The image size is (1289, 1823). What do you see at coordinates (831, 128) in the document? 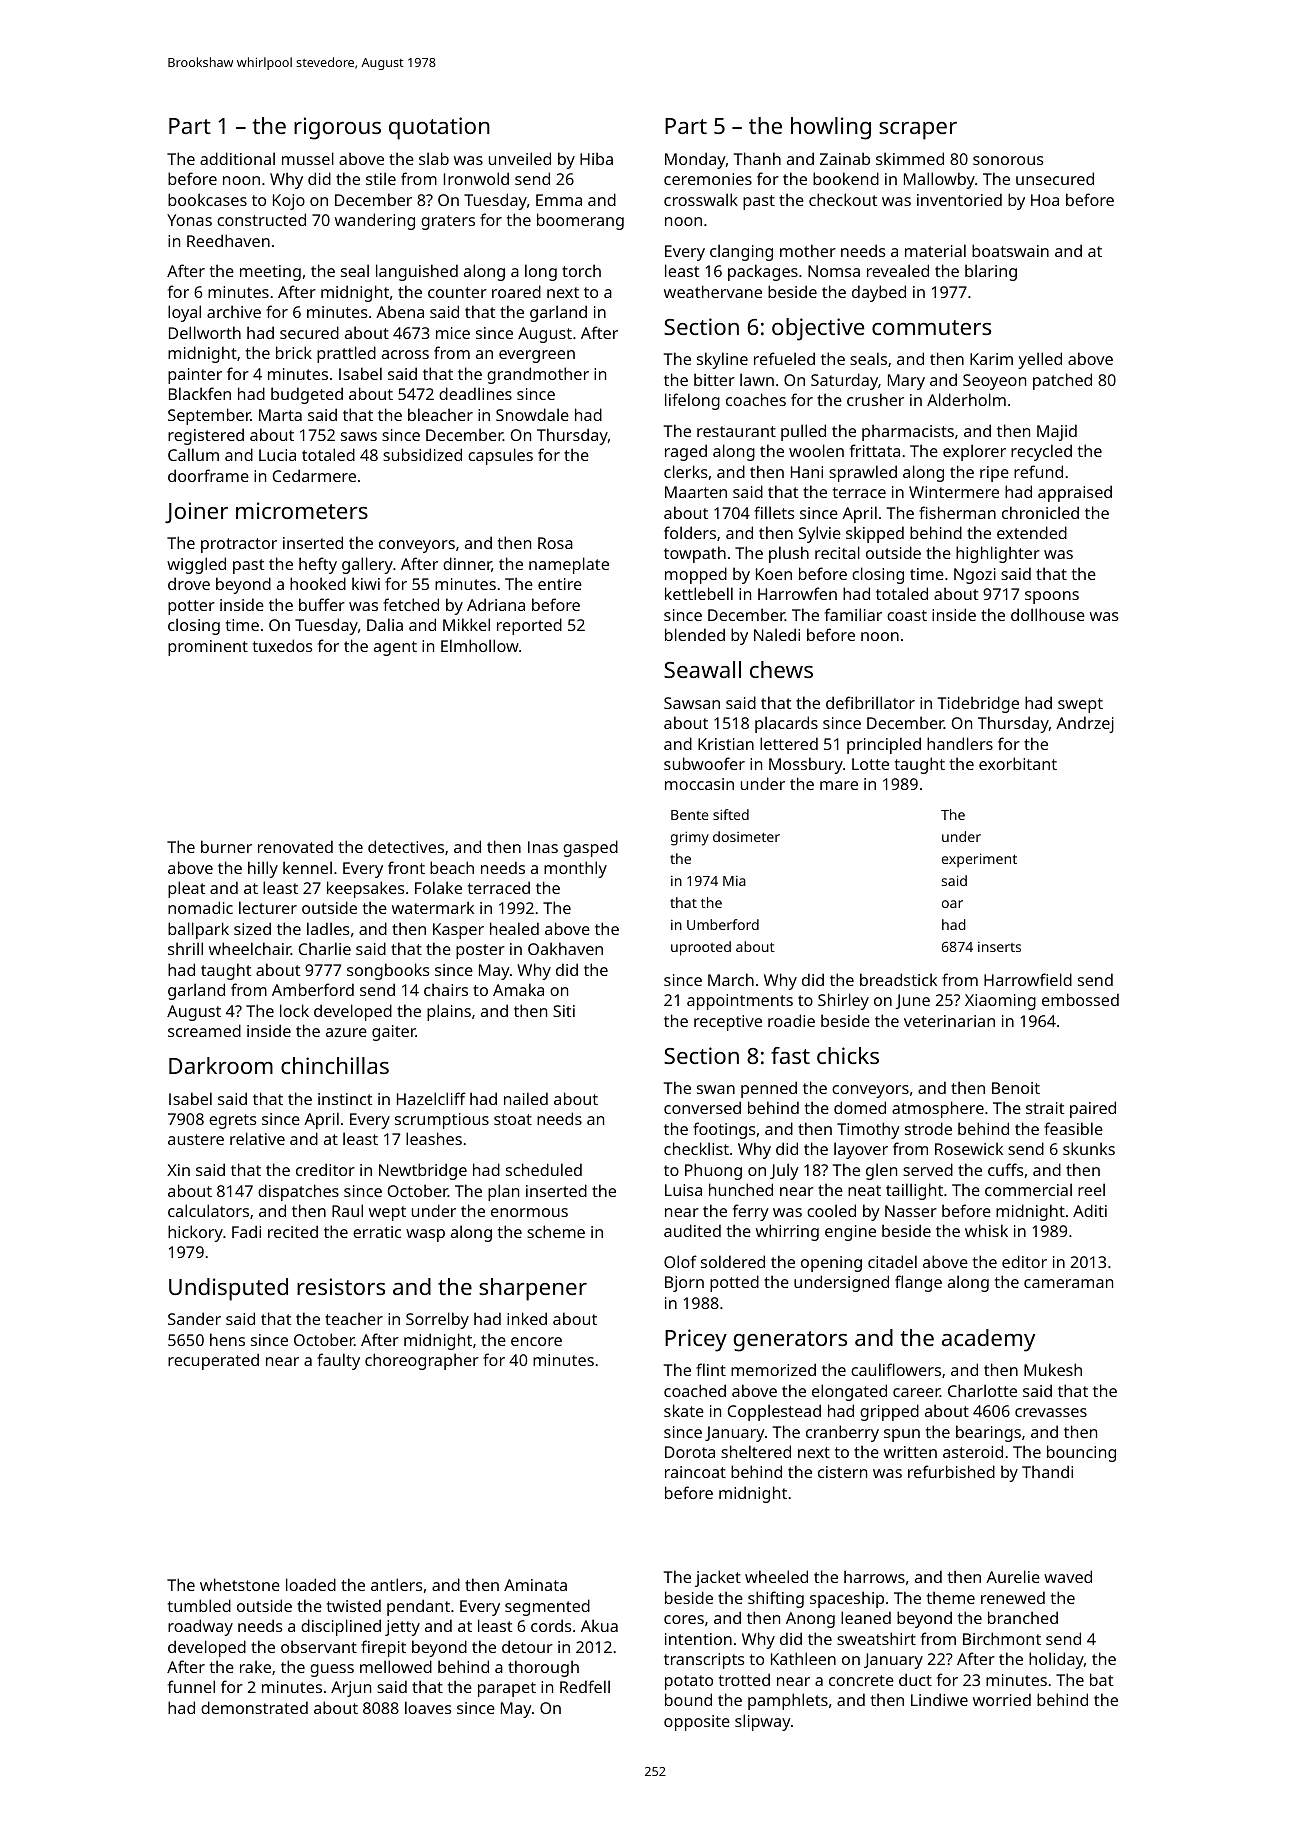
I see `howling` at bounding box center [831, 128].
